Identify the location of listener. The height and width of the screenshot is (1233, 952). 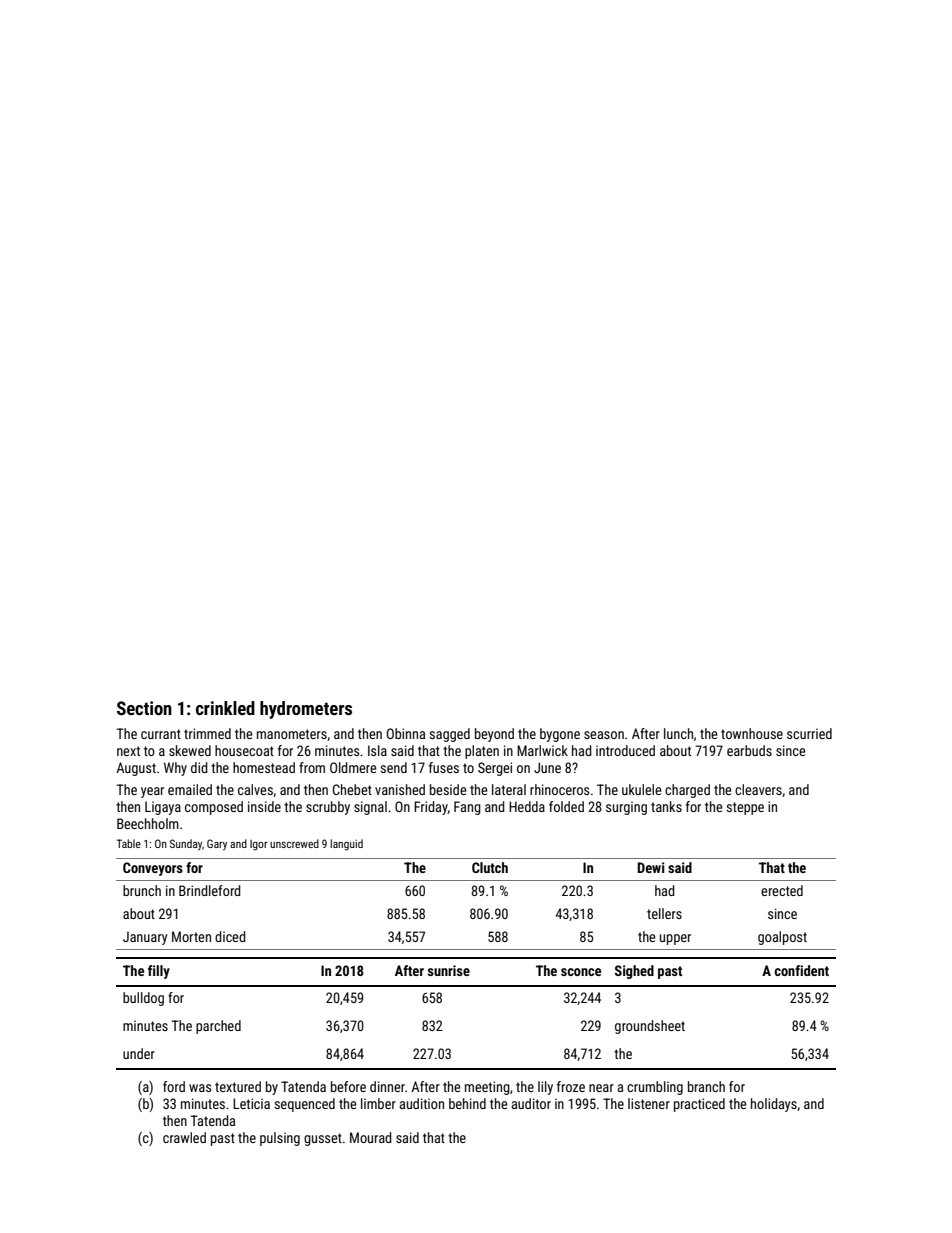
(649, 1103).
